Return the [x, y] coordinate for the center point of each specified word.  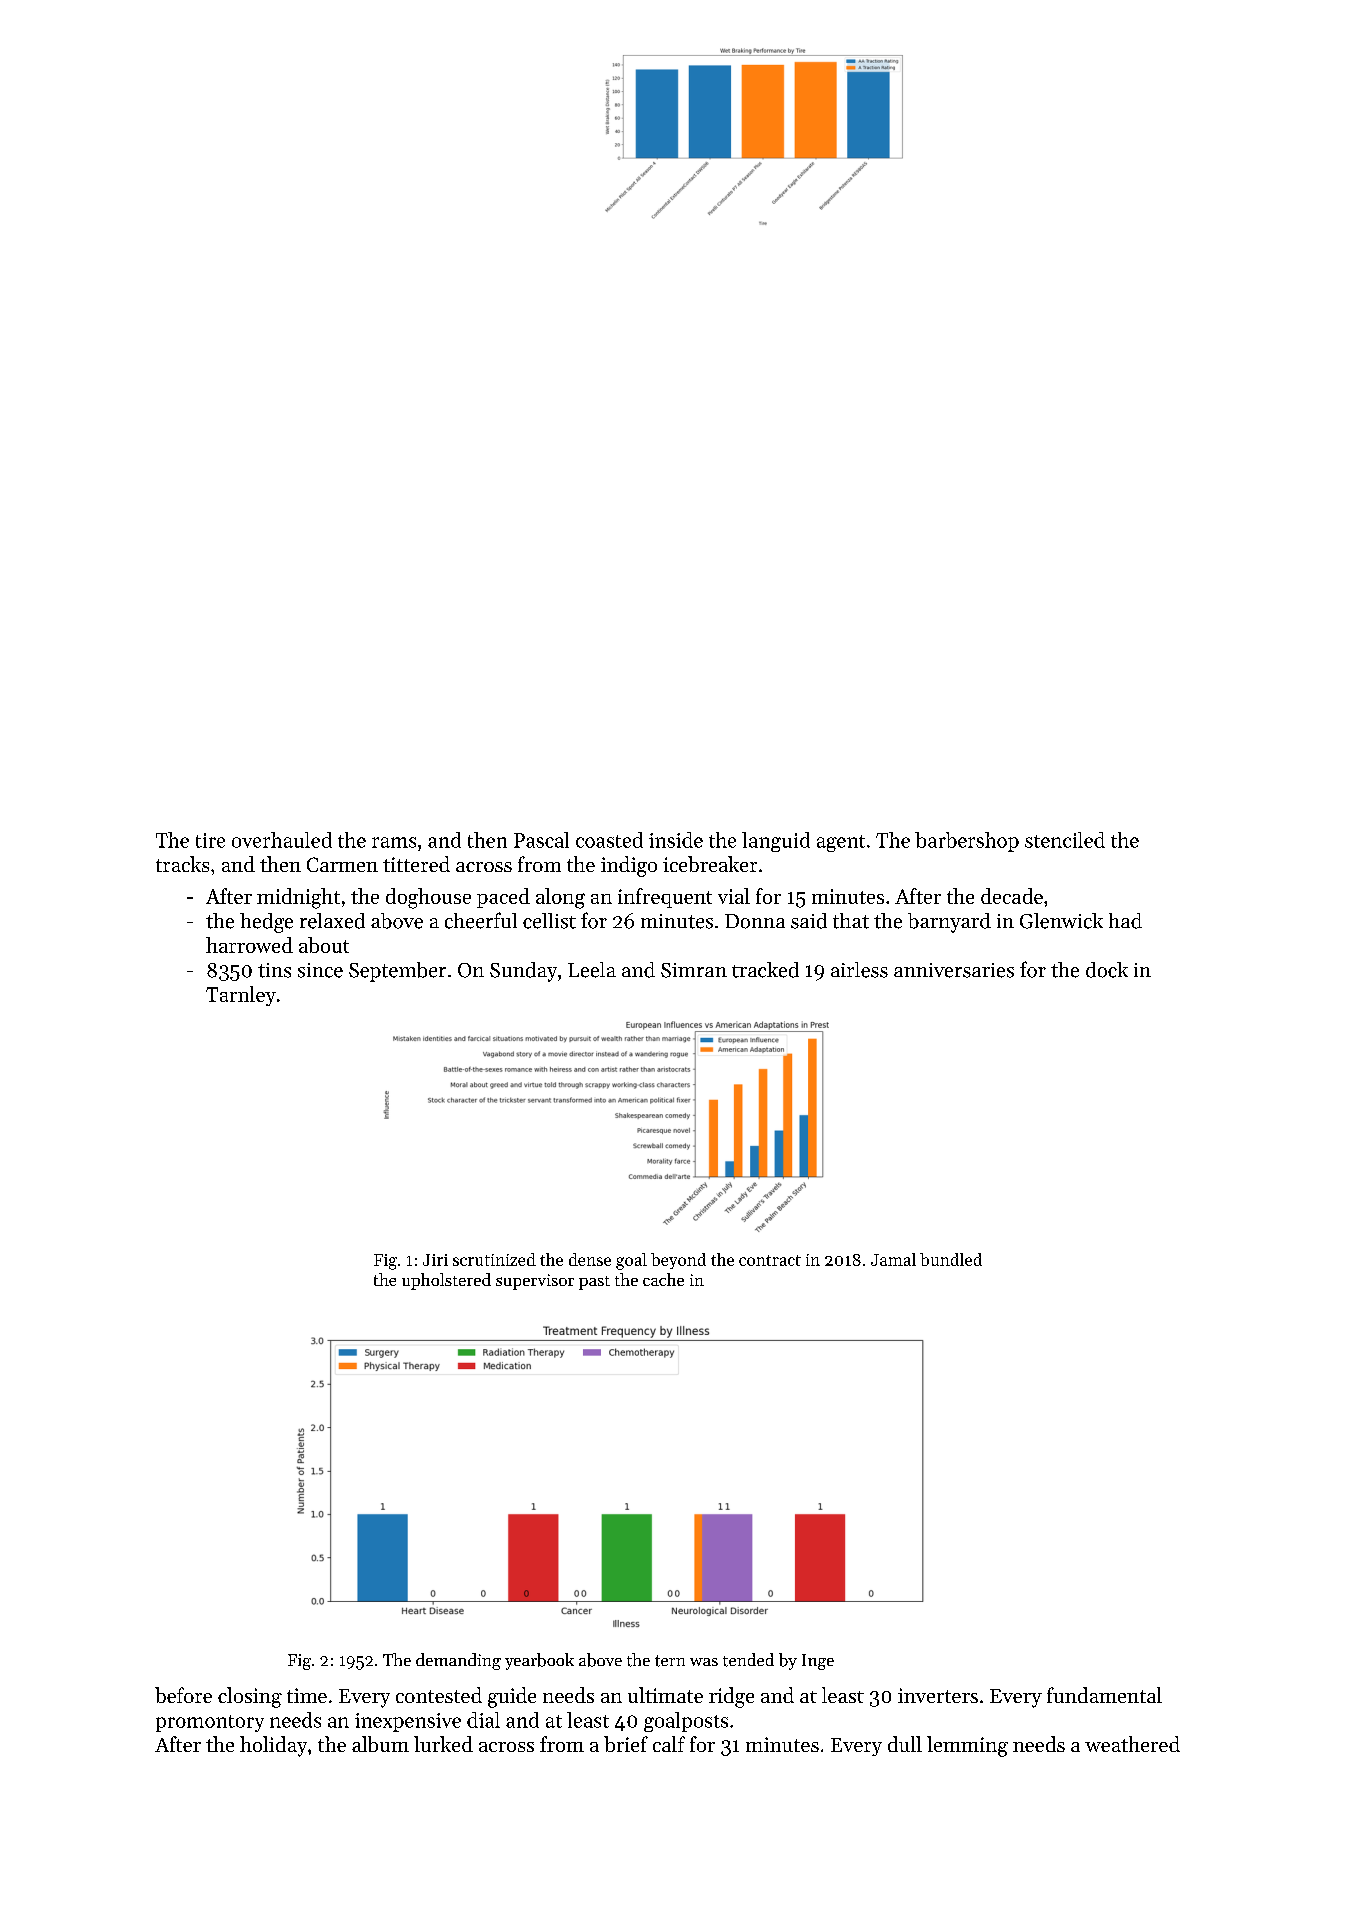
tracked [765, 970]
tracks [182, 864]
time [307, 1695]
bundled [951, 1259]
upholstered [446, 1281]
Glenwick [1061, 921]
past [594, 1283]
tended [748, 1660]
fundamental [1104, 1695]
